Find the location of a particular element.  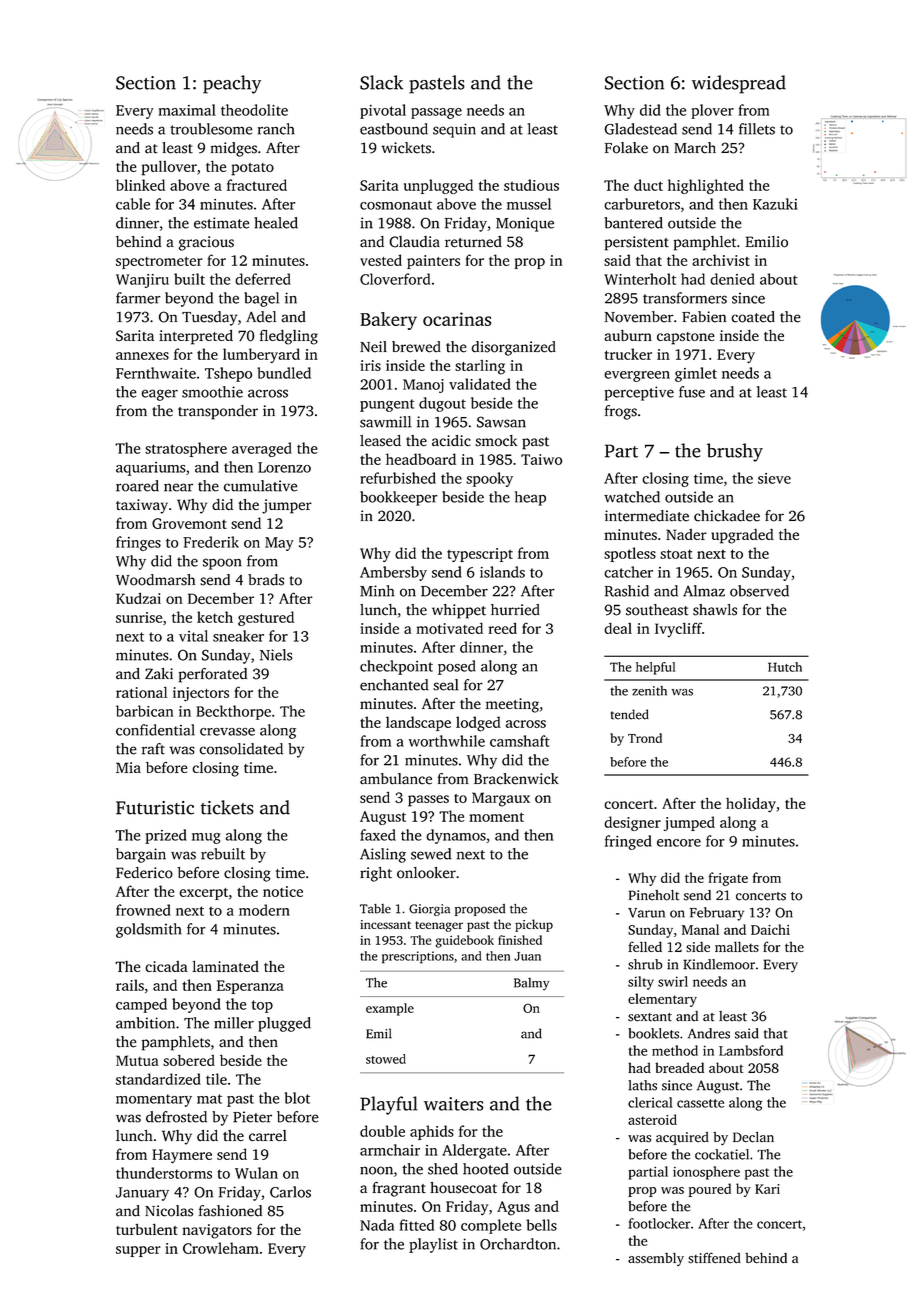

miller is located at coordinates (234, 1023).
